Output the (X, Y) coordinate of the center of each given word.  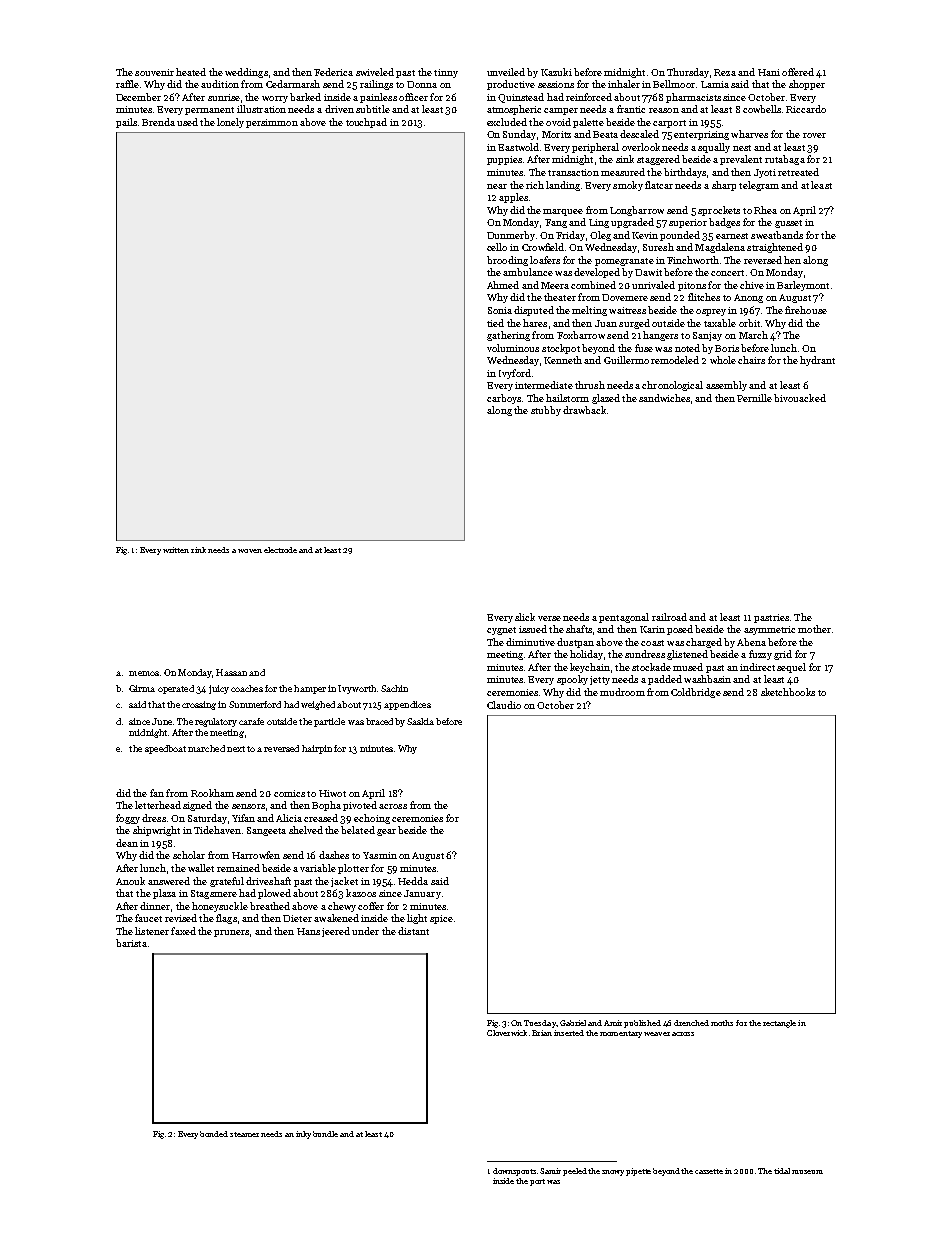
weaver (657, 1034)
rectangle (779, 1024)
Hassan (231, 672)
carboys (504, 399)
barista (131, 943)
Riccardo (806, 109)
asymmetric (769, 630)
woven (250, 551)
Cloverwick (507, 1033)
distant (413, 931)
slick (525, 617)
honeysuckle (220, 907)
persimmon (272, 123)
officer (413, 97)
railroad (669, 617)
